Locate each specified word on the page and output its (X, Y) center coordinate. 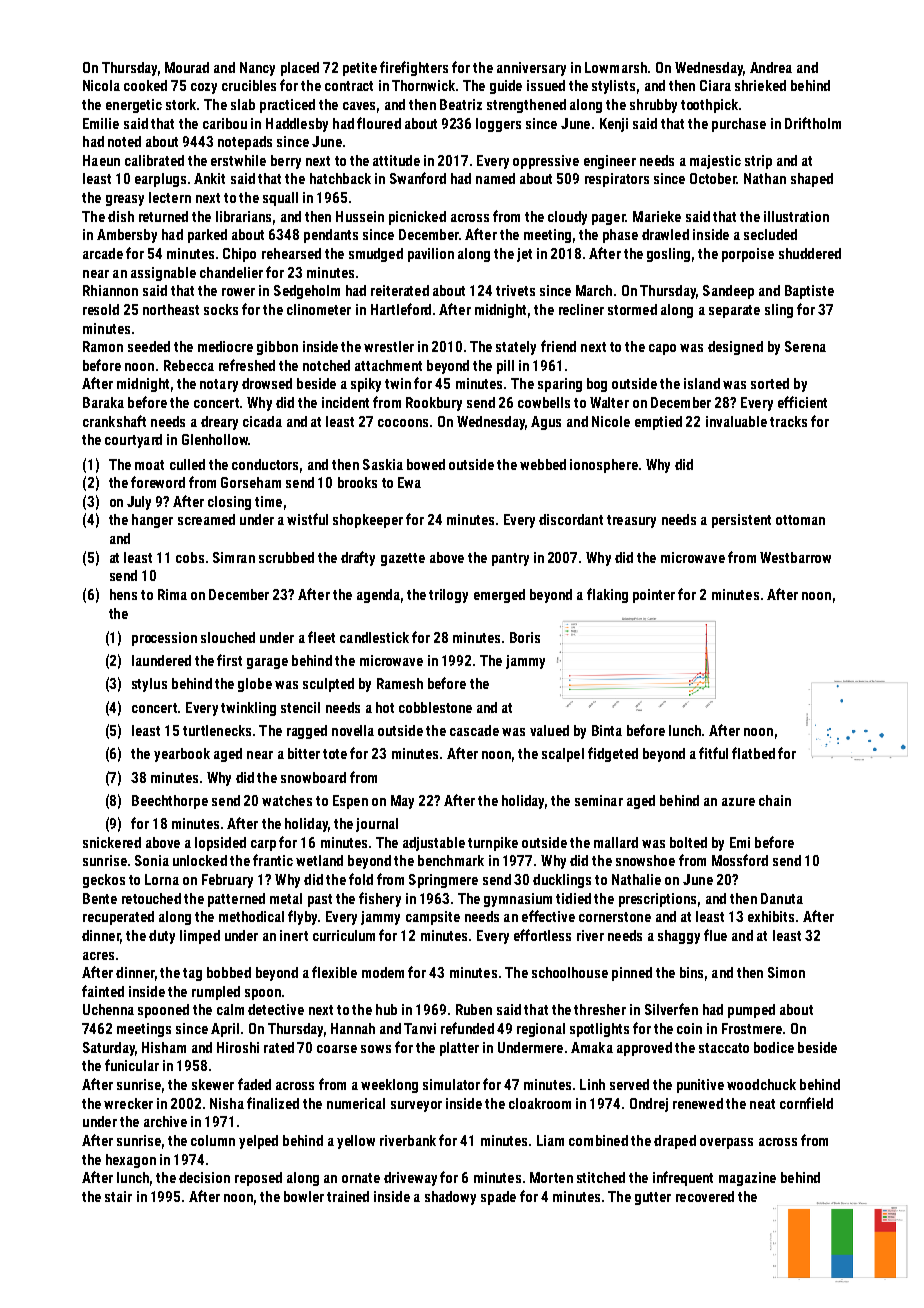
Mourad (187, 67)
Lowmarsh (616, 67)
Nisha (227, 1103)
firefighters (414, 68)
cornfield (806, 1103)
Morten (551, 1177)
